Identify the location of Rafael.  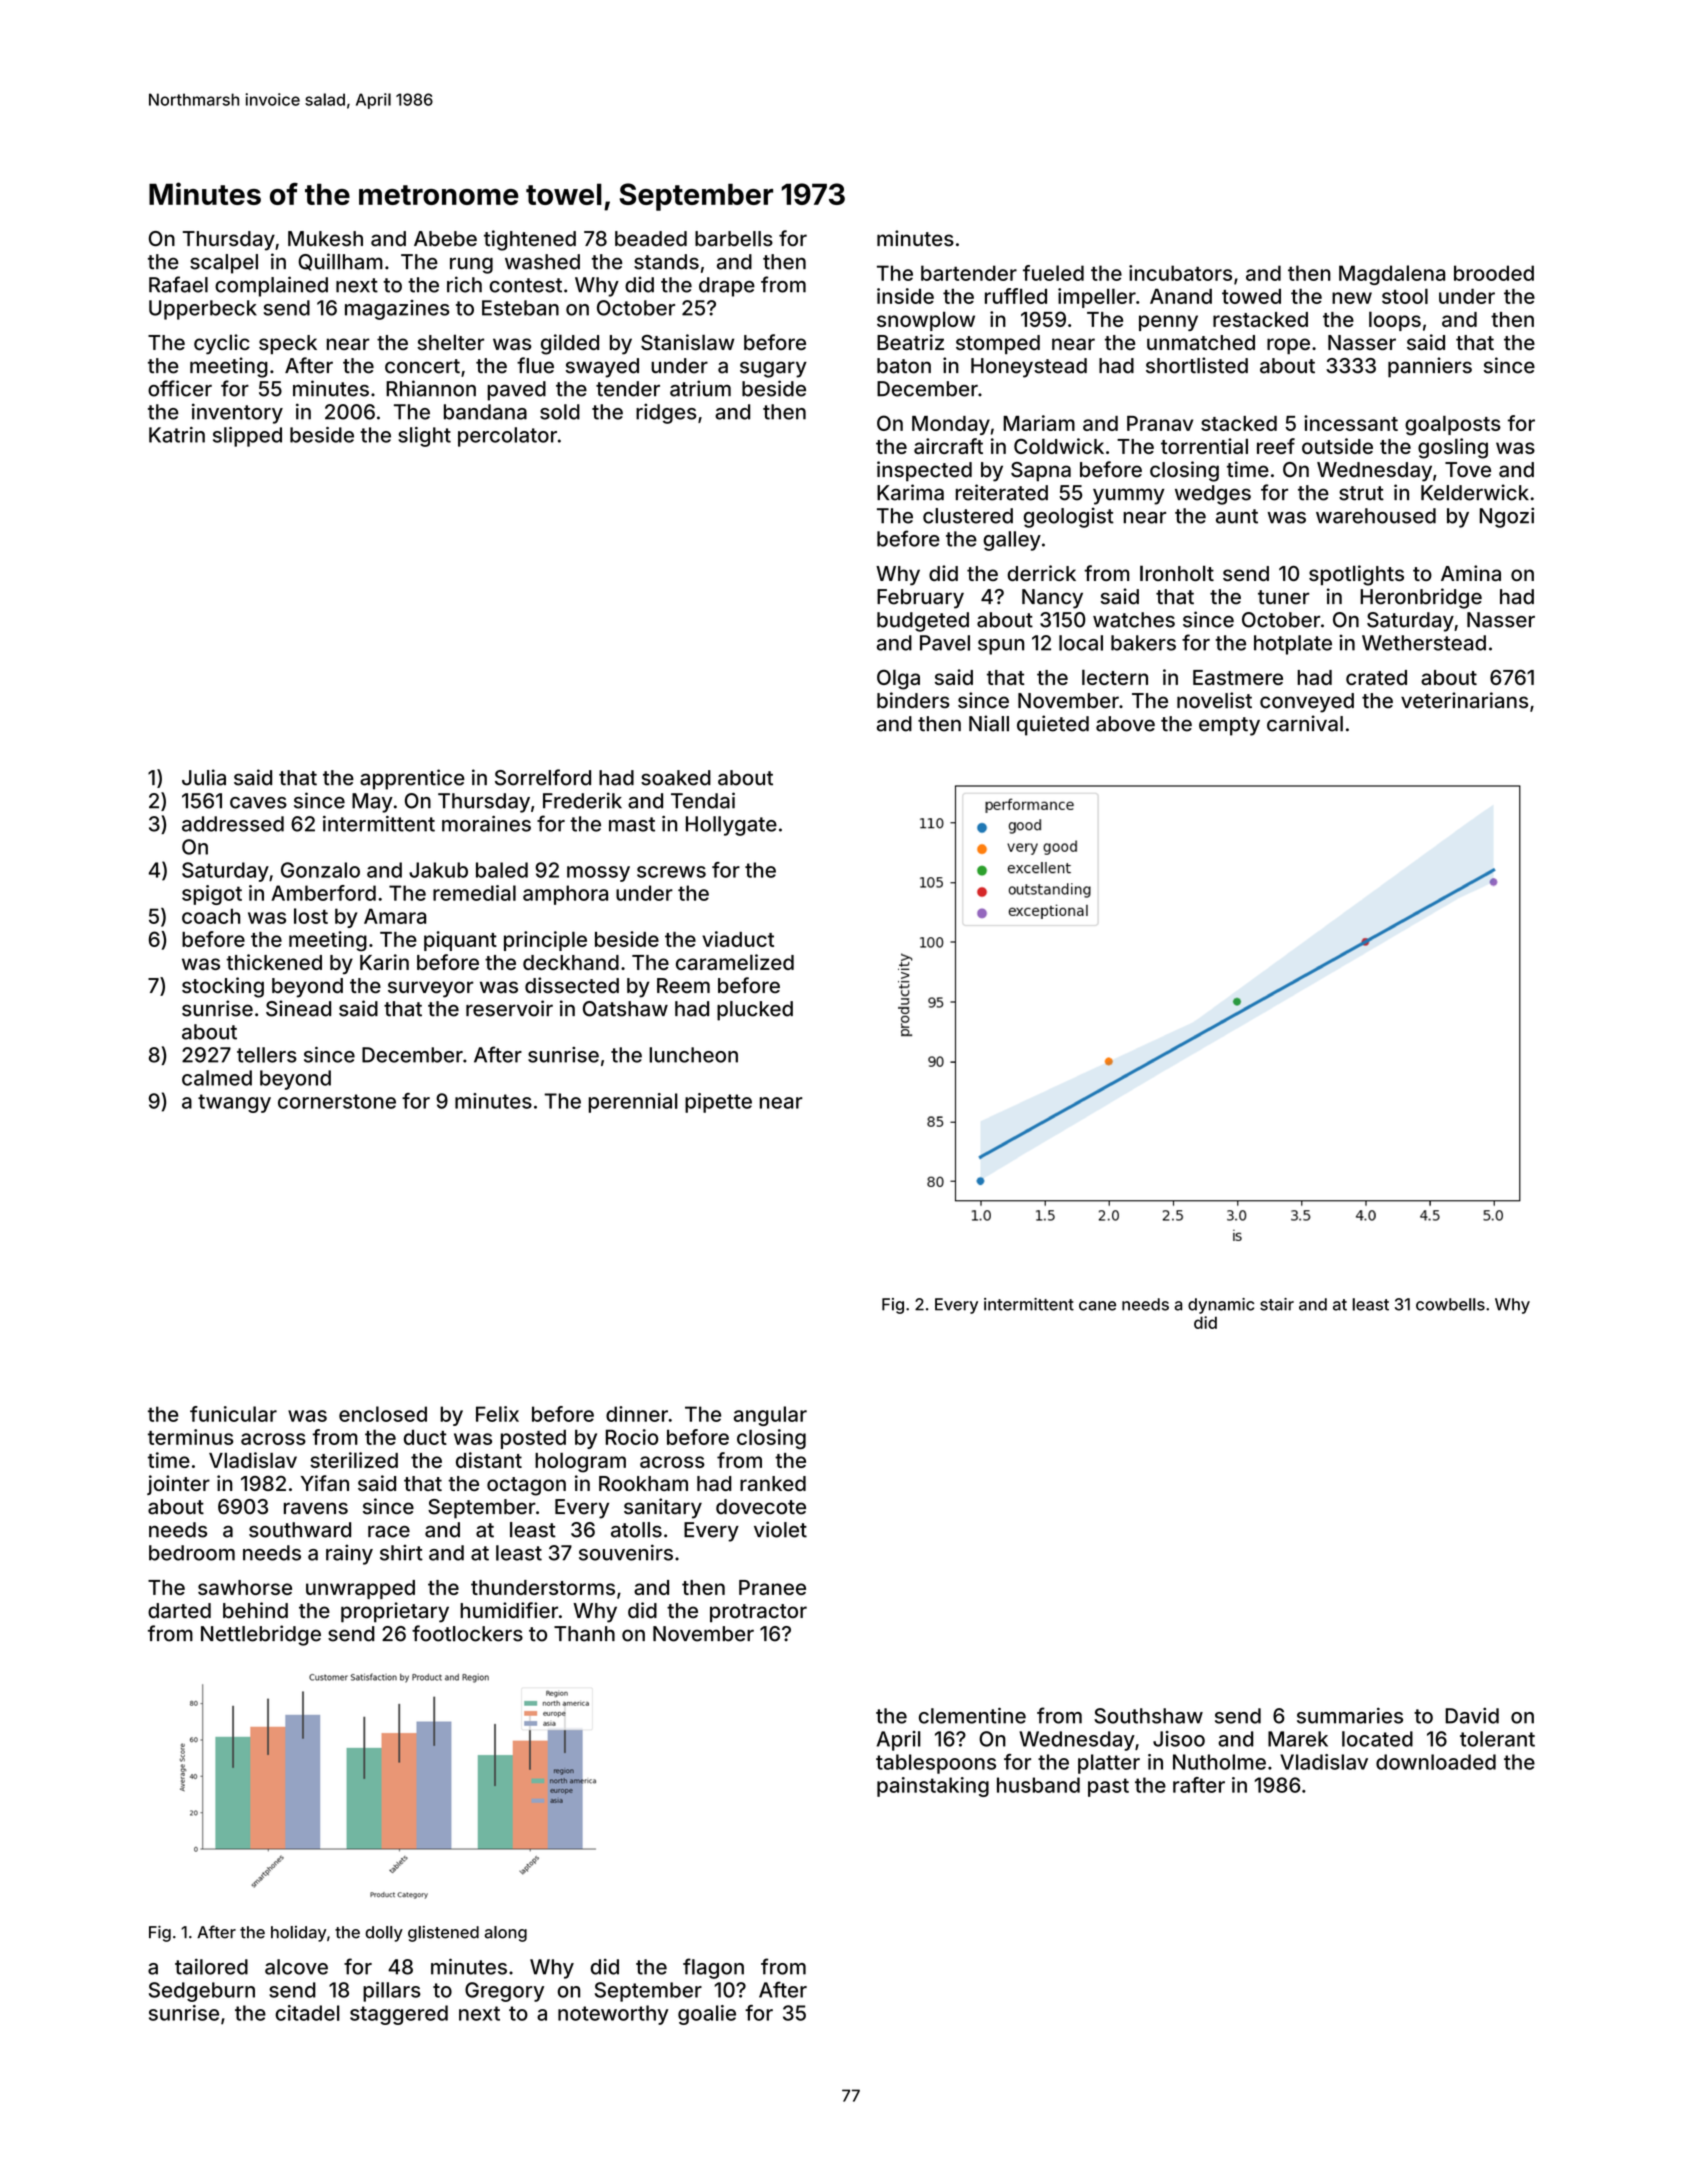
(178, 284).
